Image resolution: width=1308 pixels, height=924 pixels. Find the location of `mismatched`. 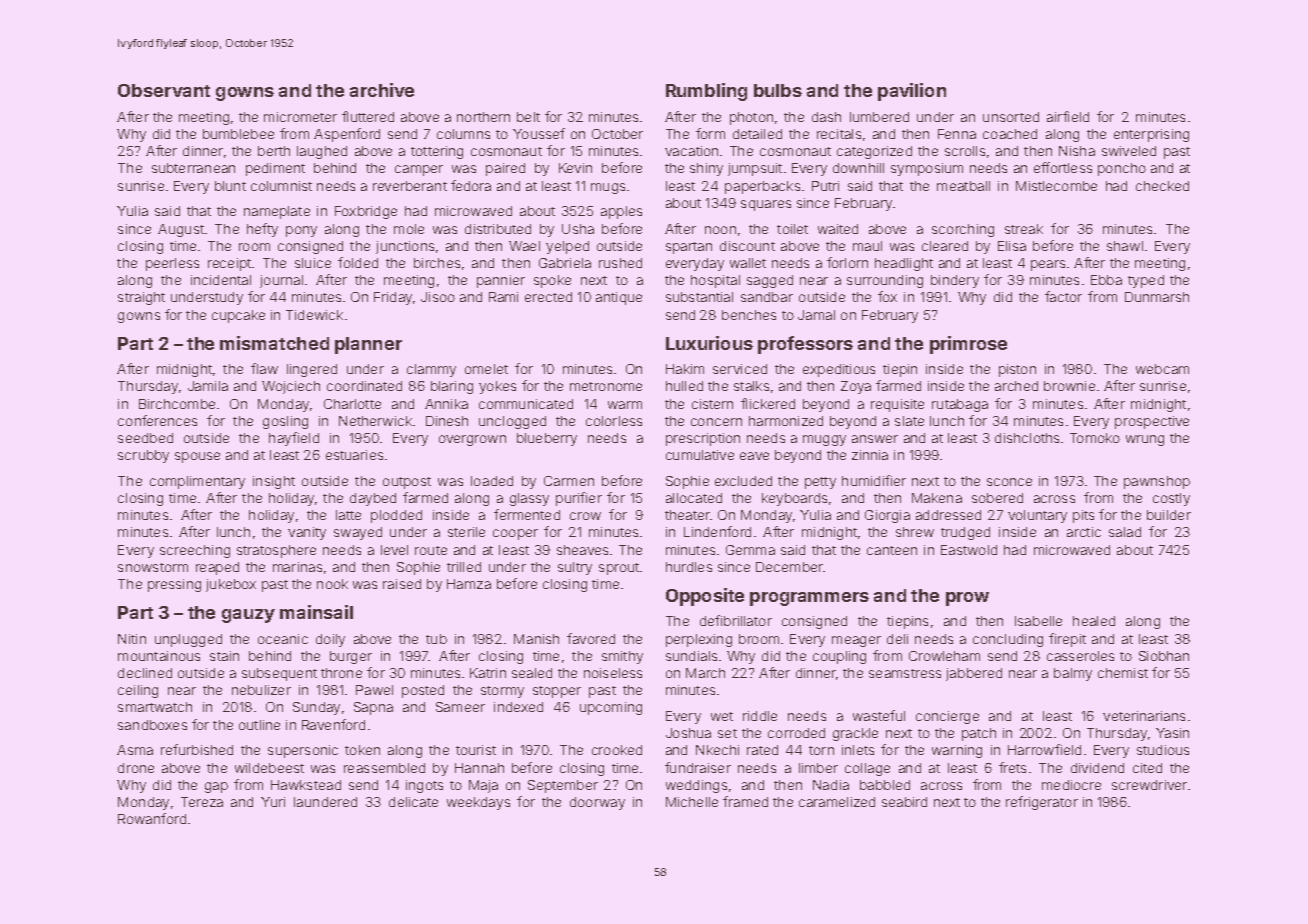

mismatched is located at coordinates (274, 343).
